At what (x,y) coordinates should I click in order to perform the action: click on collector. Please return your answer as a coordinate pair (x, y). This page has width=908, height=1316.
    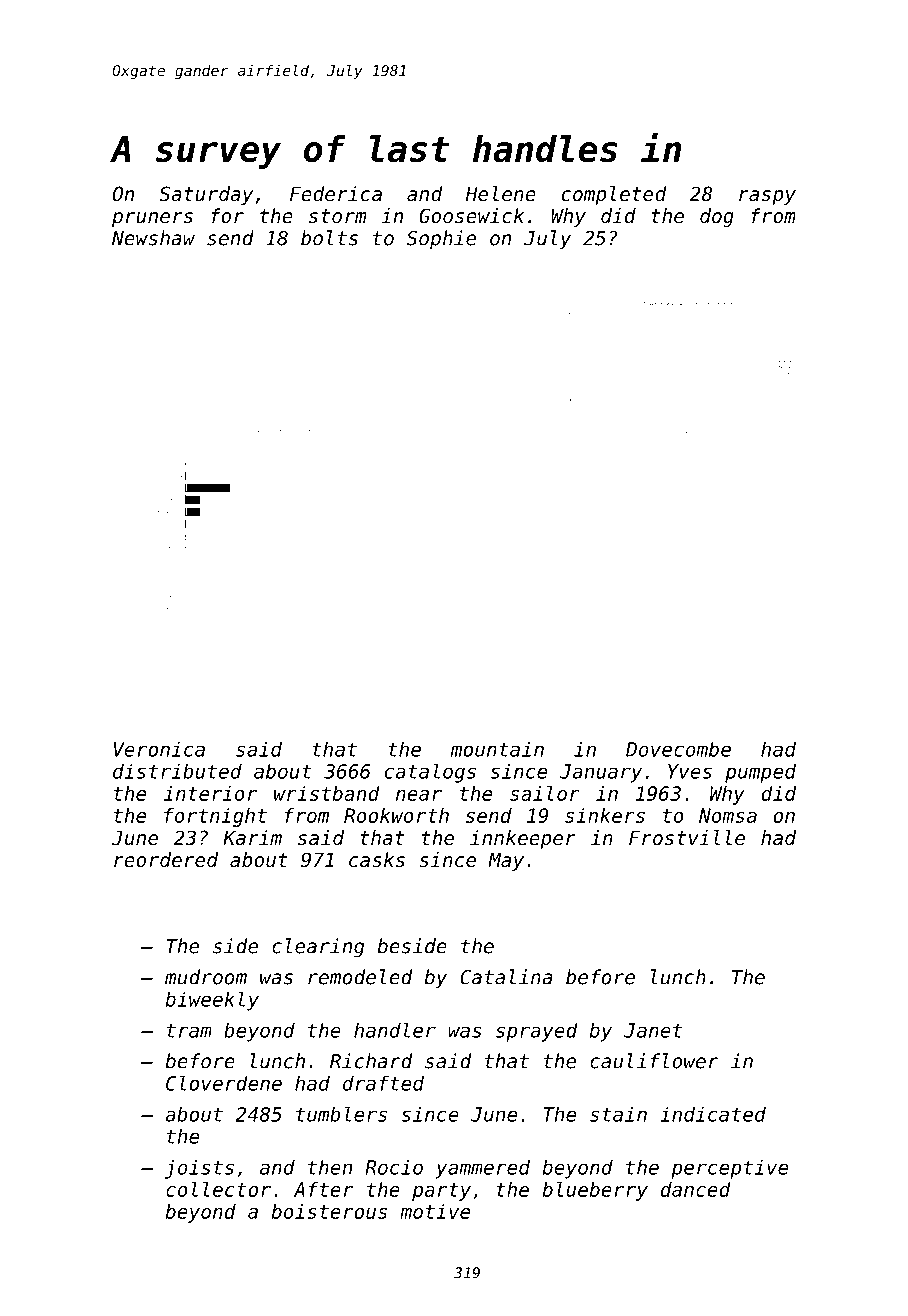
    Looking at the image, I should click on (218, 1189).
